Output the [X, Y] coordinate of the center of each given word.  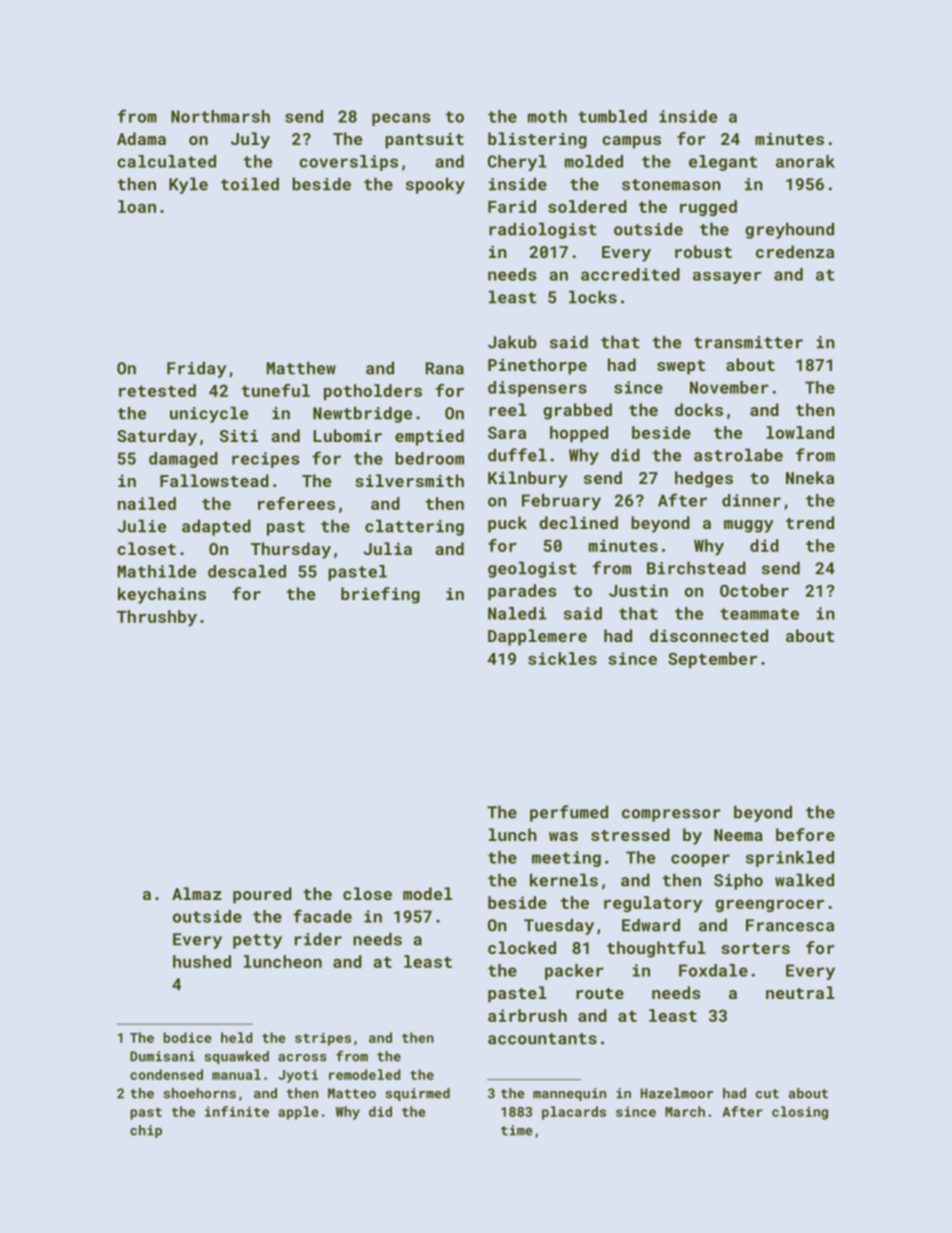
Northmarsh [220, 116]
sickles [562, 658]
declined [578, 522]
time [517, 1130]
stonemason [671, 185]
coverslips [348, 163]
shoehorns [199, 1093]
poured [262, 895]
